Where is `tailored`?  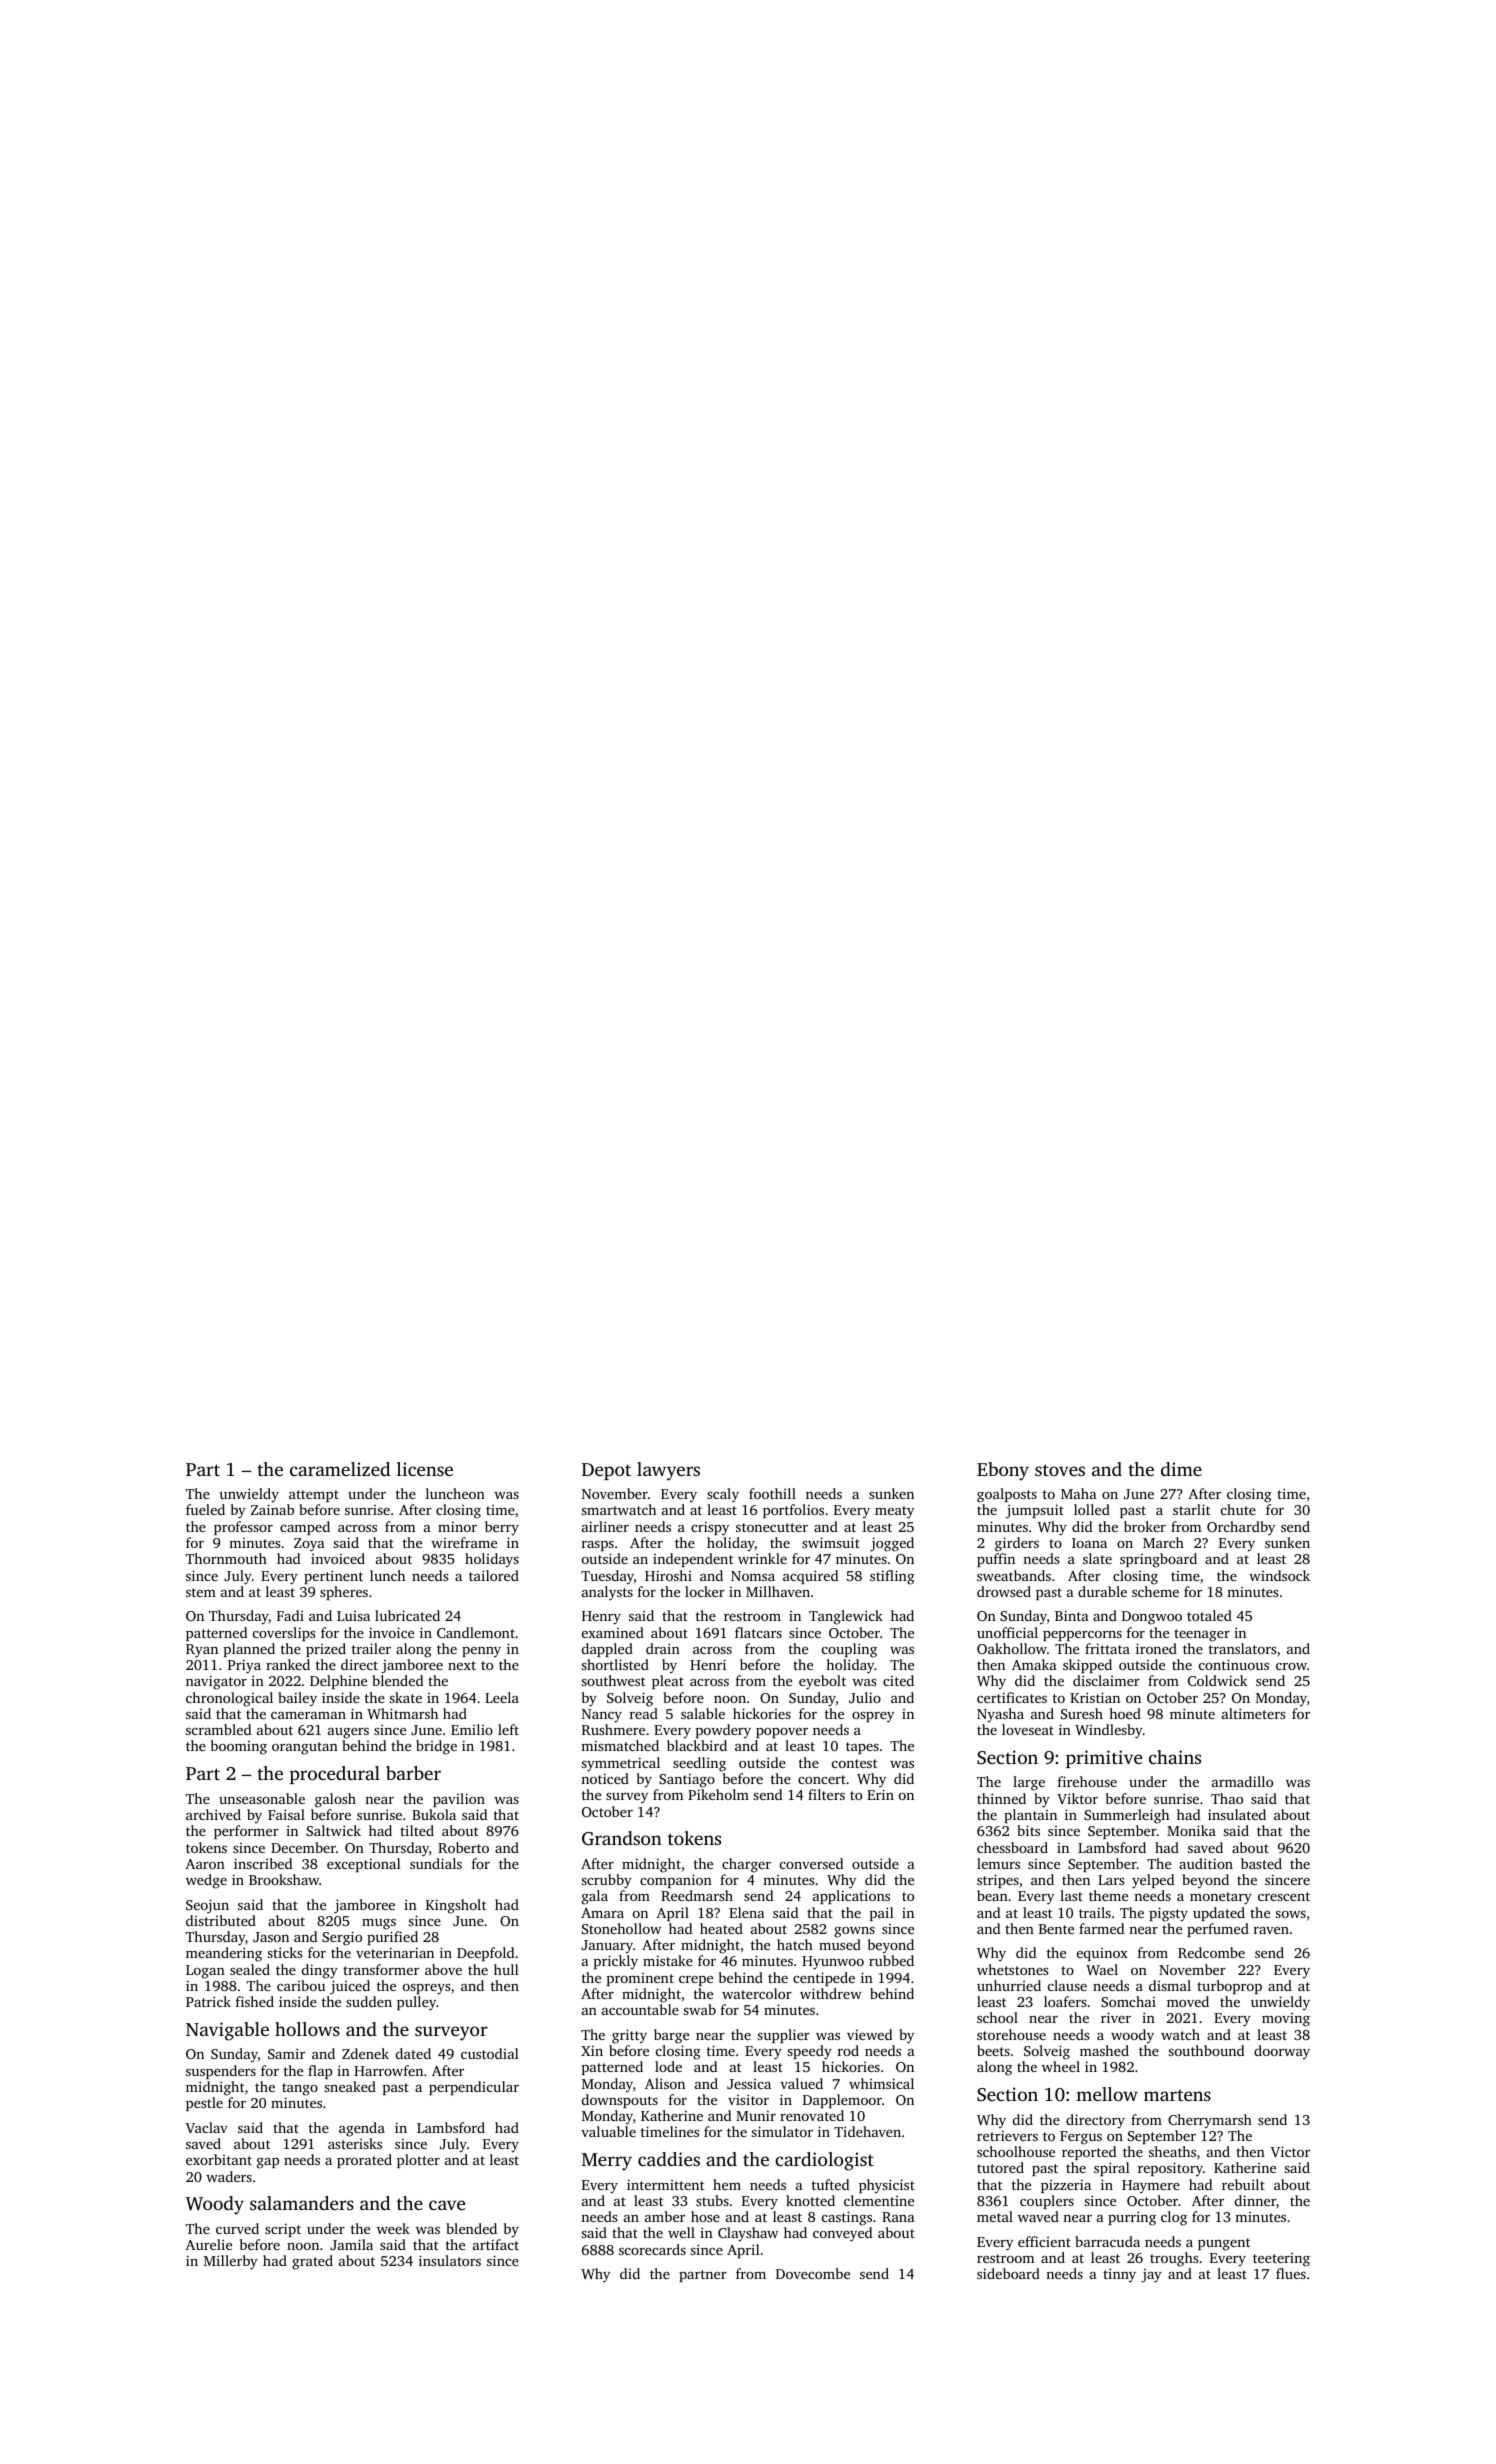 tailored is located at coordinates (494, 1575).
